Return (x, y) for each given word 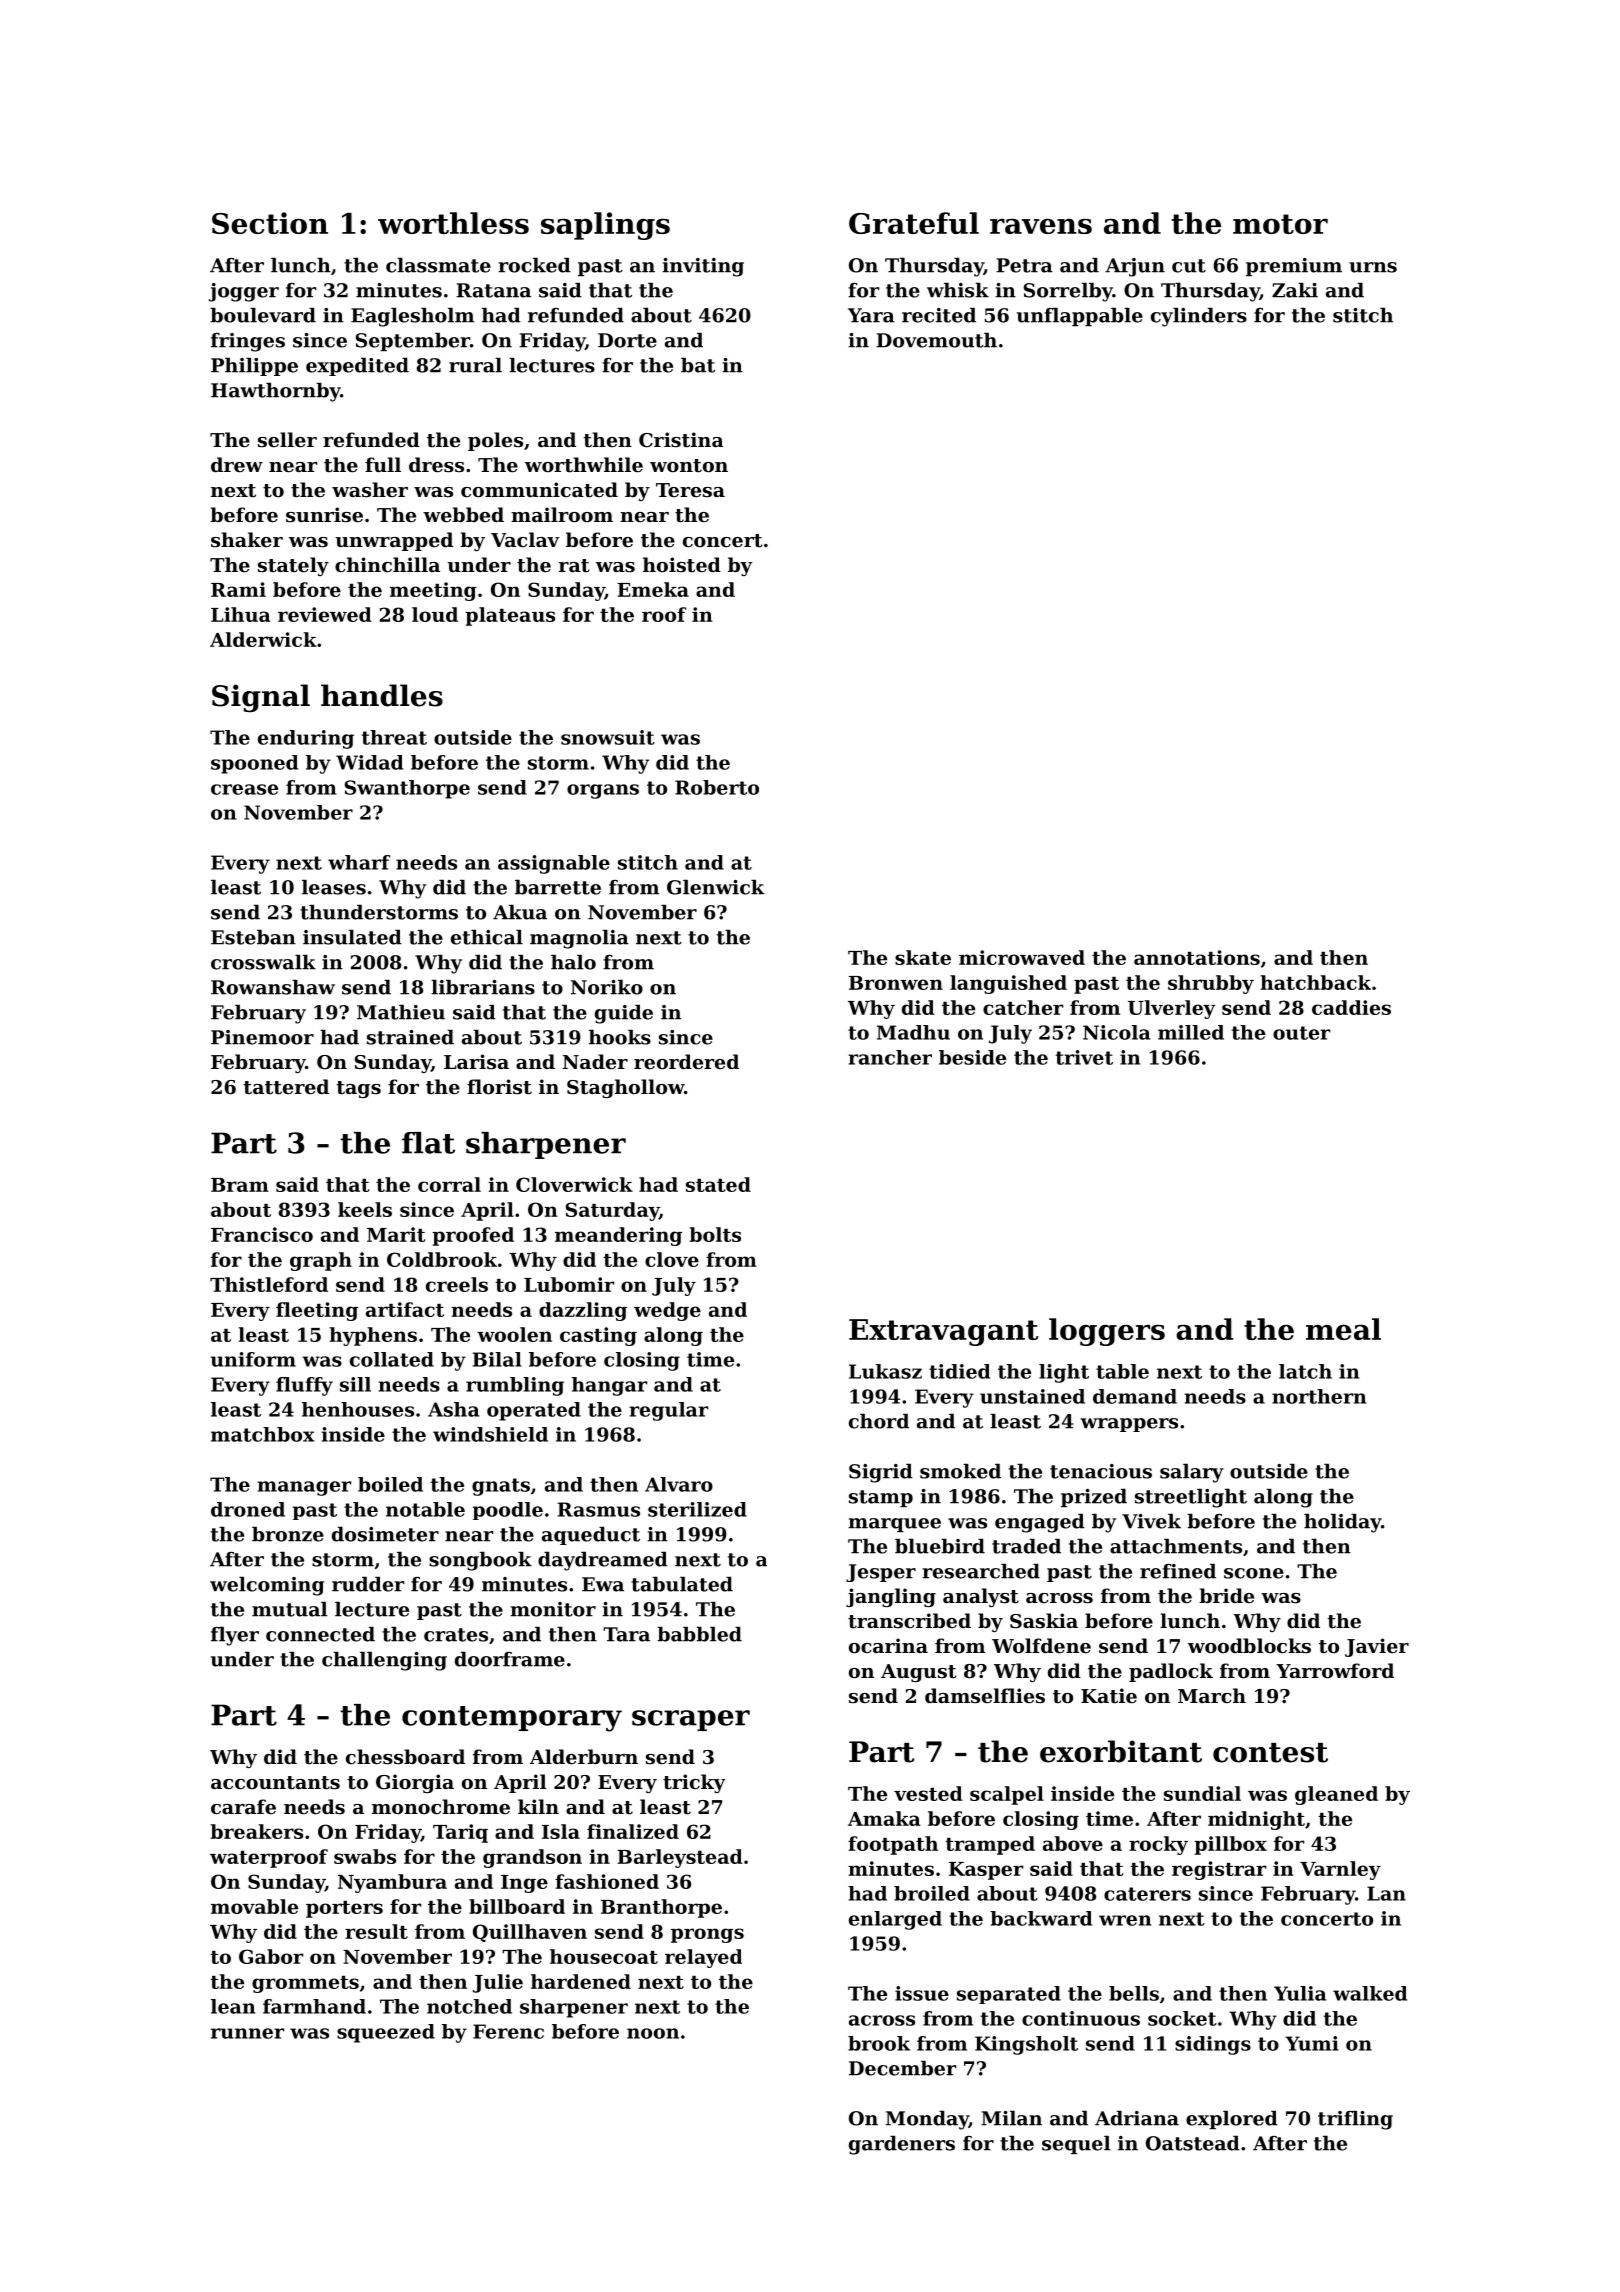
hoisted (682, 565)
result (376, 1931)
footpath (893, 1845)
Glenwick (715, 887)
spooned (254, 764)
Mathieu (401, 1012)
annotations (1197, 957)
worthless (453, 223)
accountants (275, 1783)
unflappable (1080, 317)
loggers (1107, 1332)
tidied (959, 1371)
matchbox (263, 1434)
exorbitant (1121, 1751)
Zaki (1295, 290)
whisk (958, 290)
